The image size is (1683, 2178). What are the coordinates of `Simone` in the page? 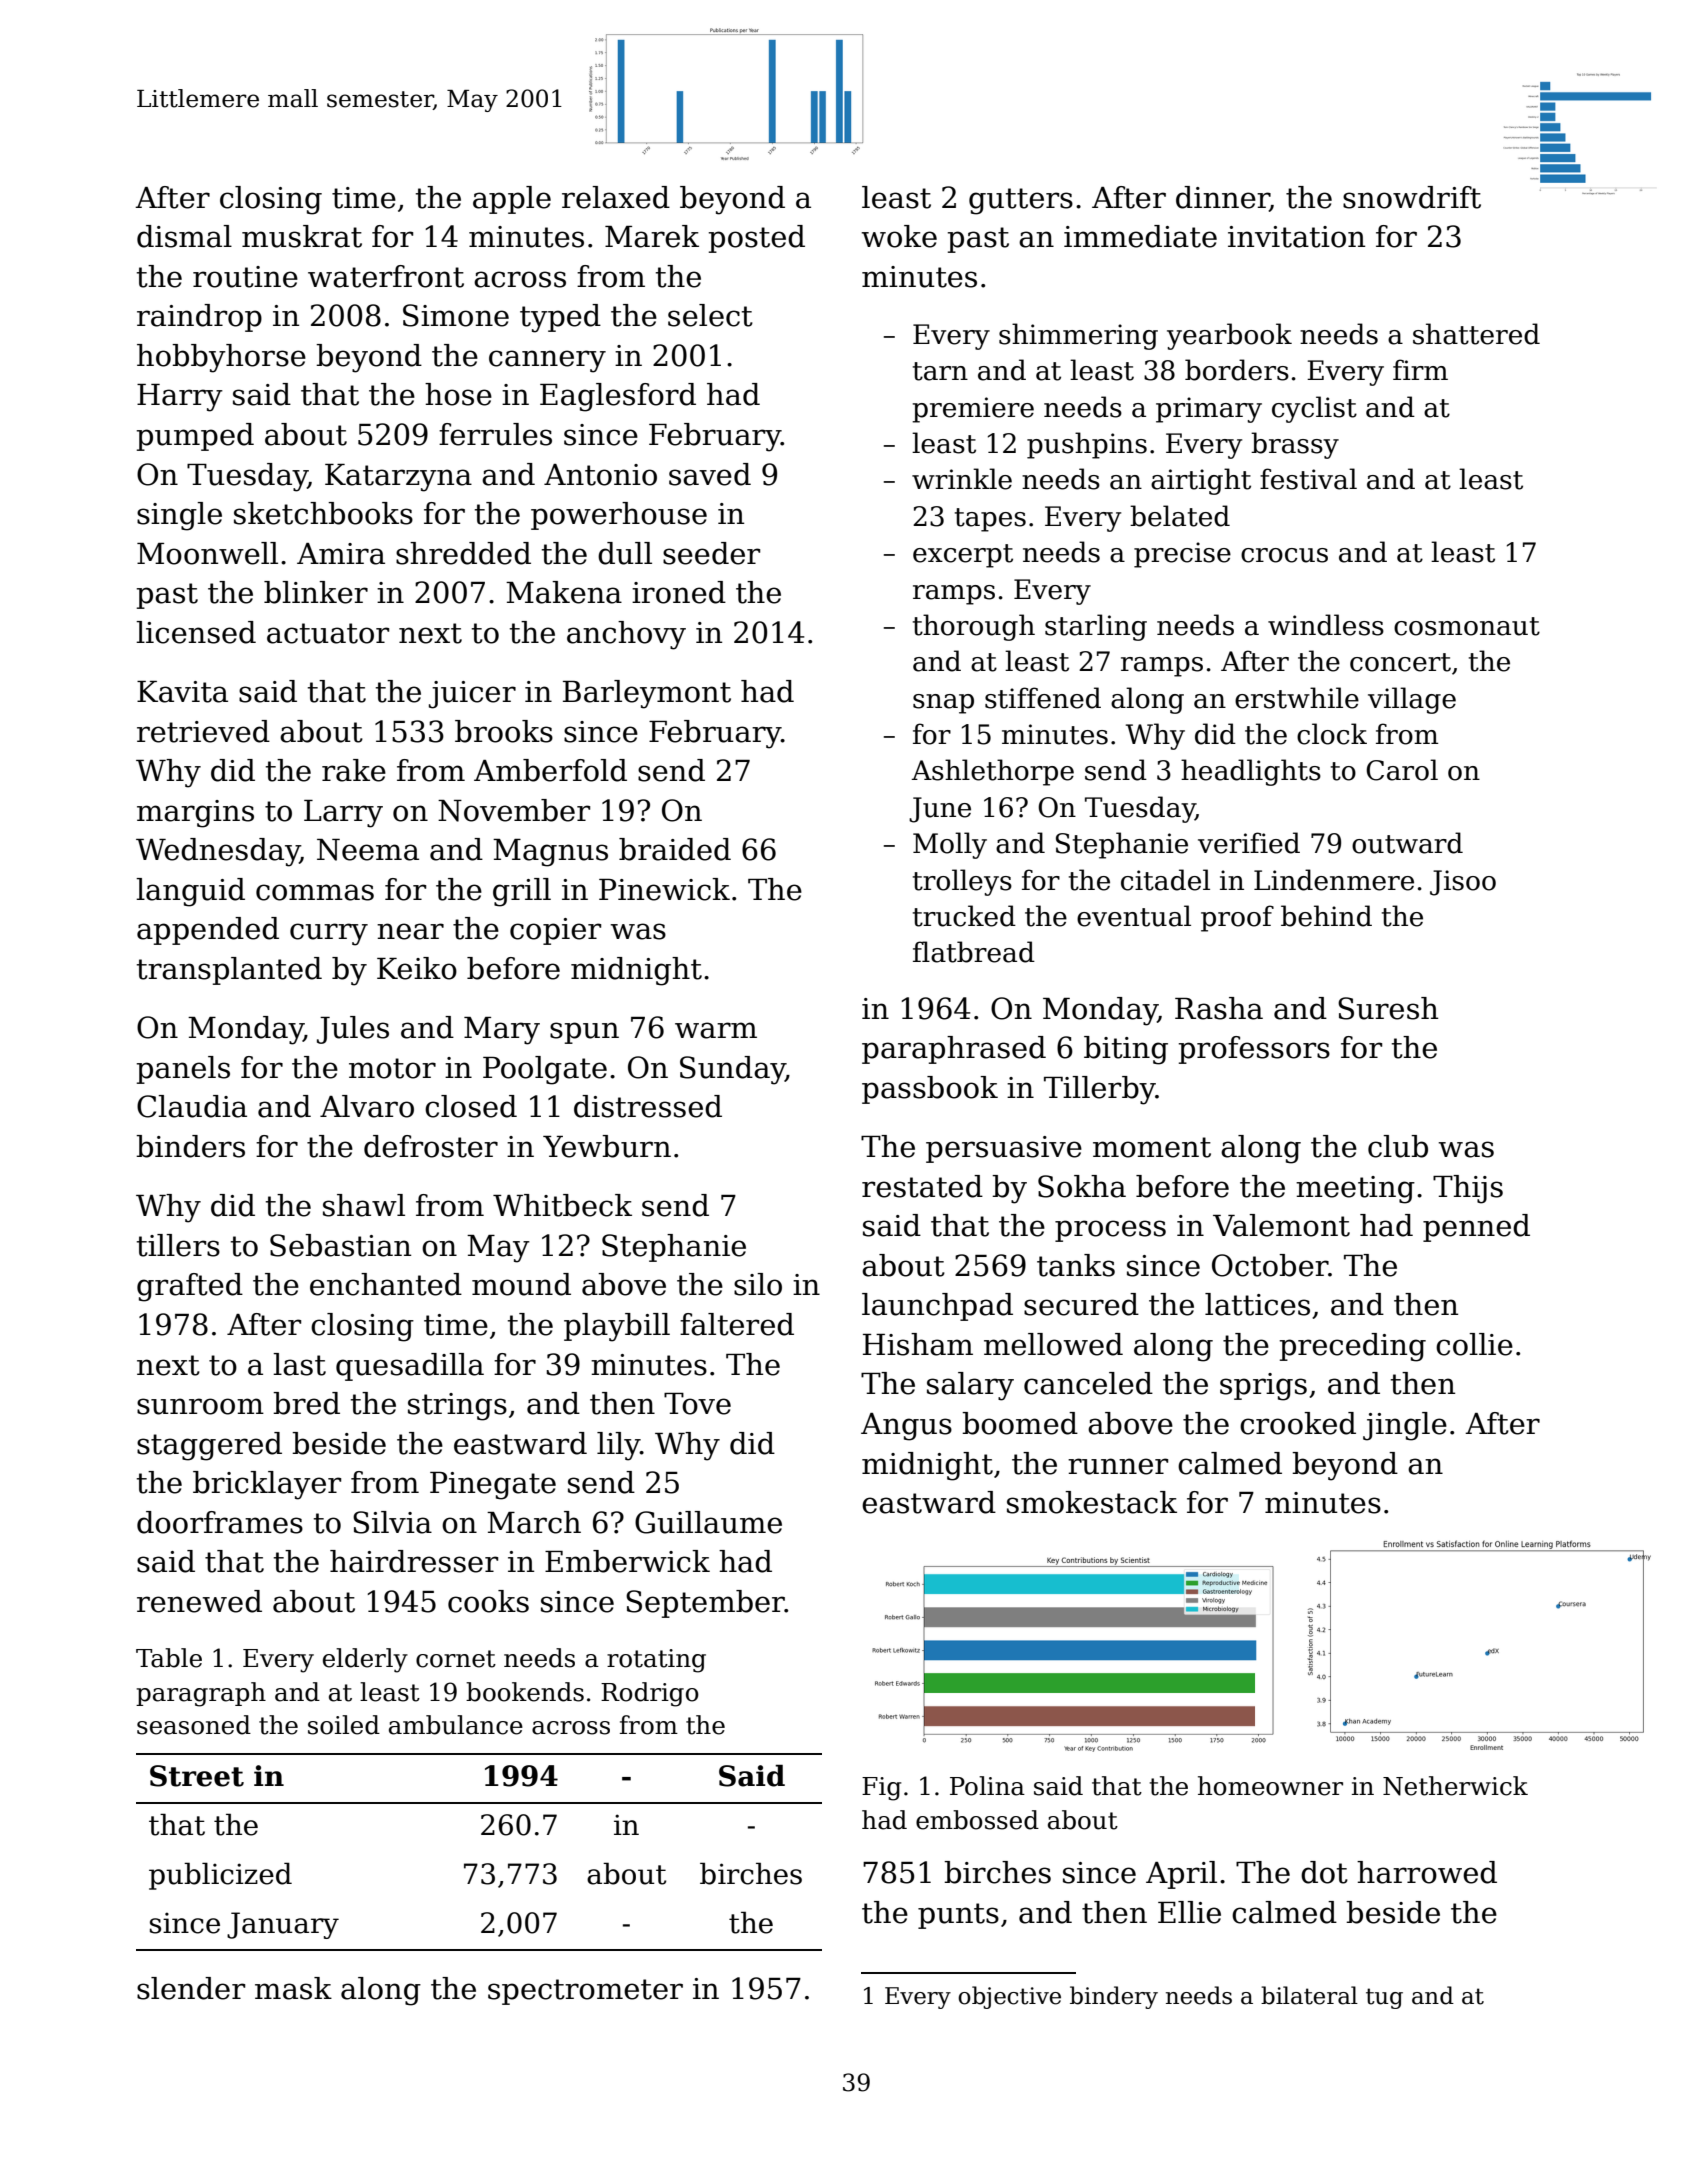 It's located at (456, 315).
